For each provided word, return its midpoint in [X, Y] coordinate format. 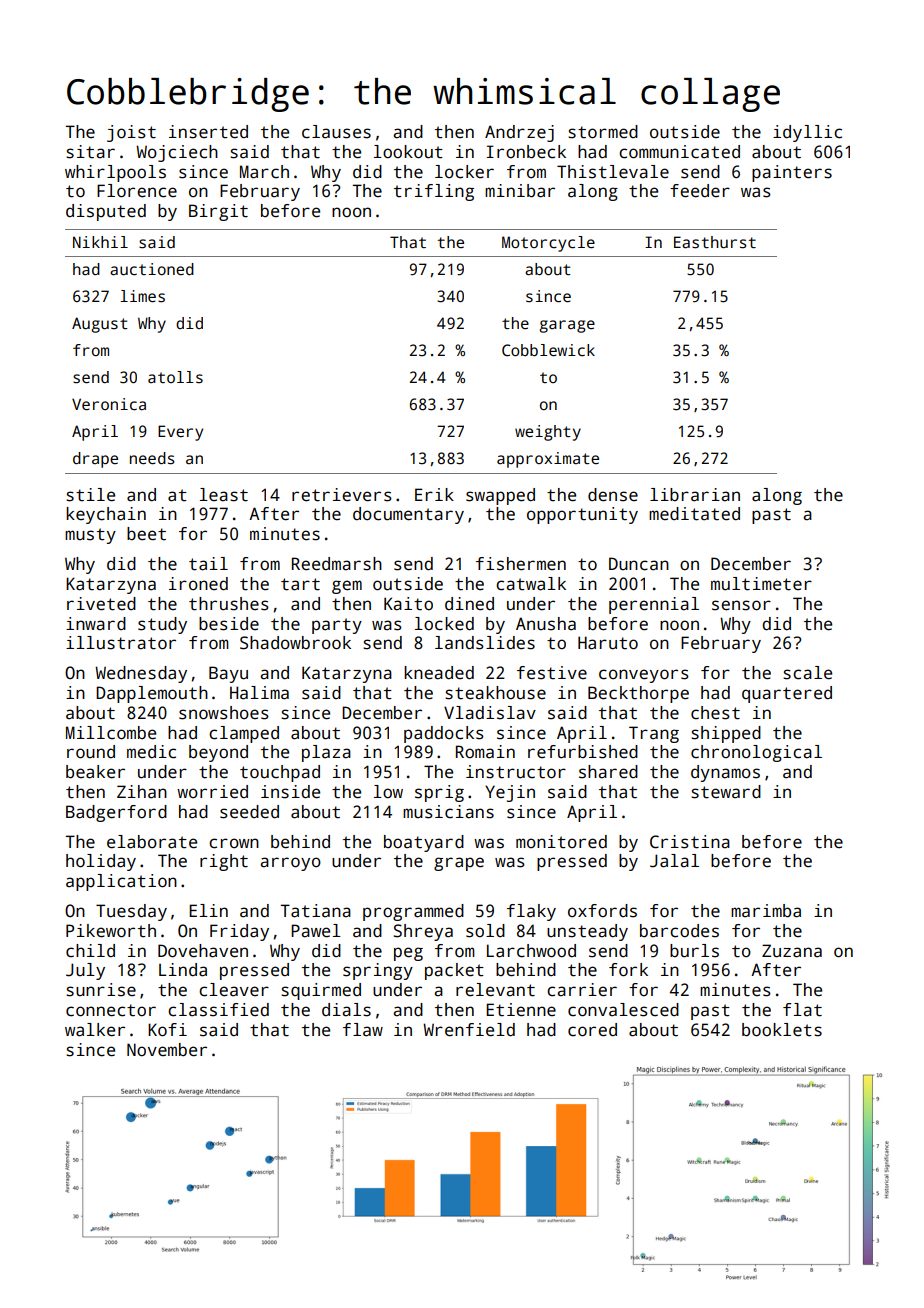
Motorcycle [548, 244]
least [224, 495]
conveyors [644, 676]
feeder [700, 191]
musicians [448, 812]
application [121, 882]
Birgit [218, 212]
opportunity [582, 515]
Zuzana [792, 951]
